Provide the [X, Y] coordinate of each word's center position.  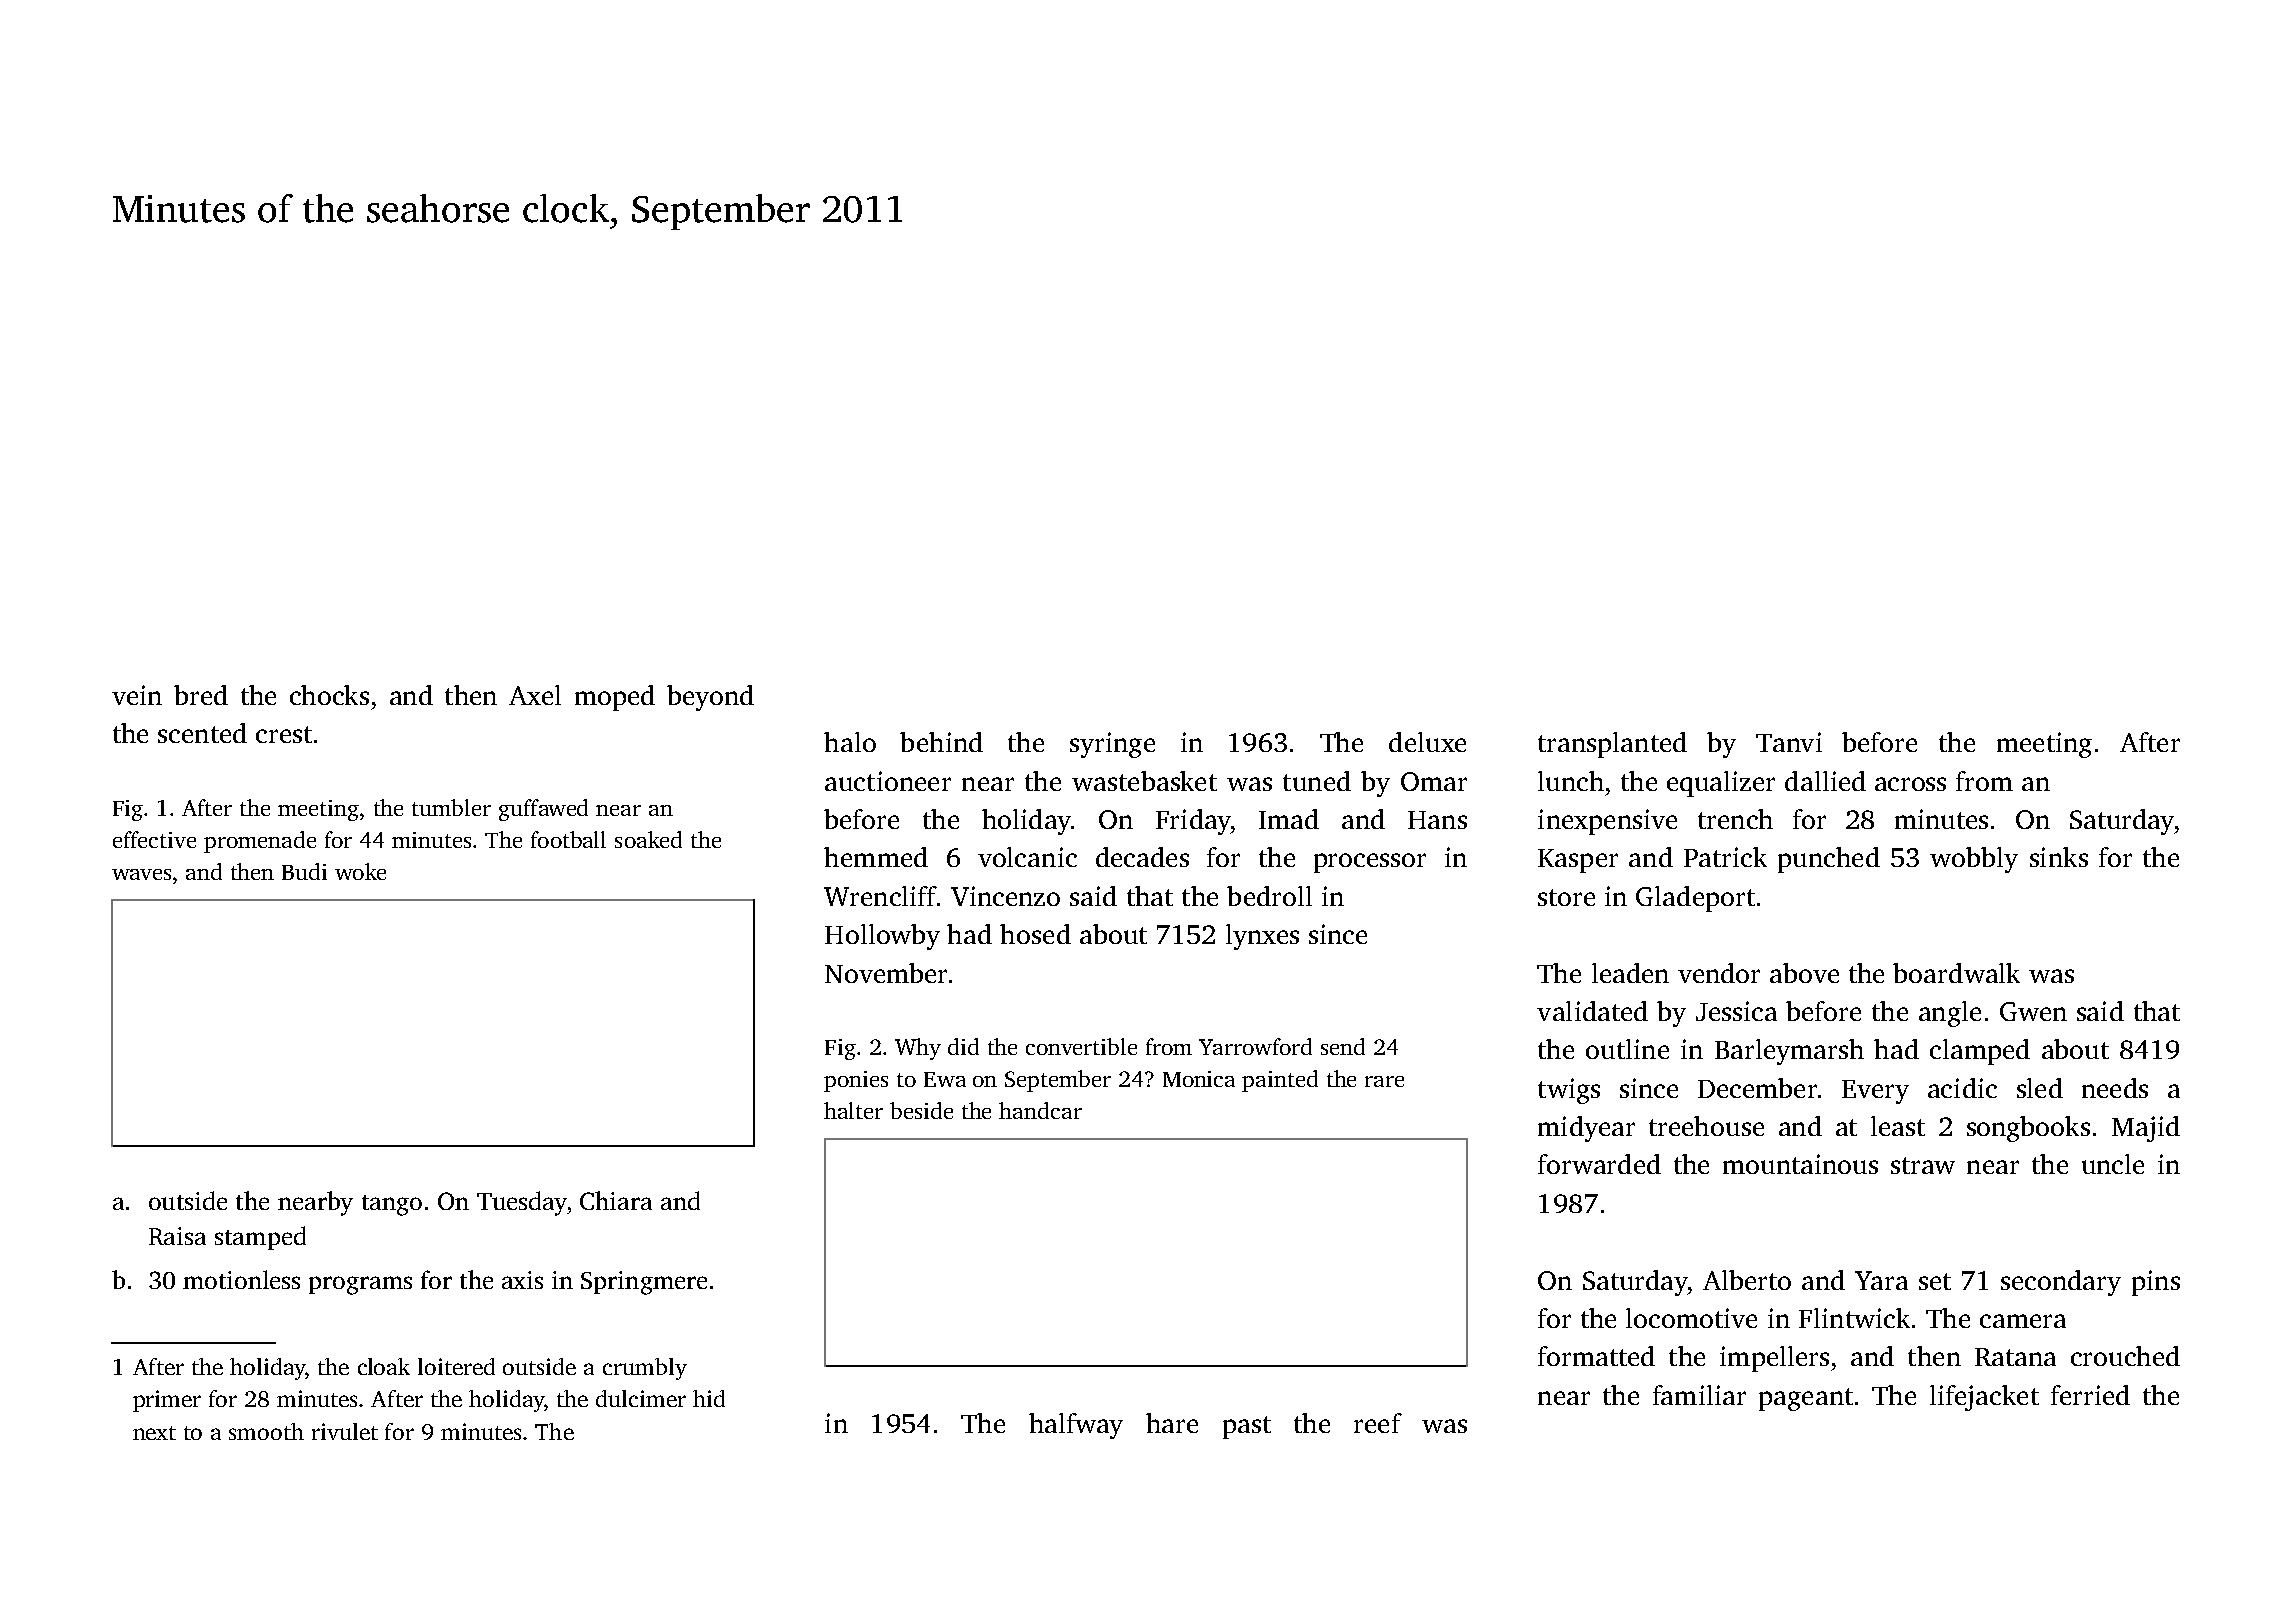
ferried [2090, 1395]
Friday [1193, 822]
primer [167, 1401]
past [1247, 1427]
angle [1950, 1014]
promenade [260, 842]
